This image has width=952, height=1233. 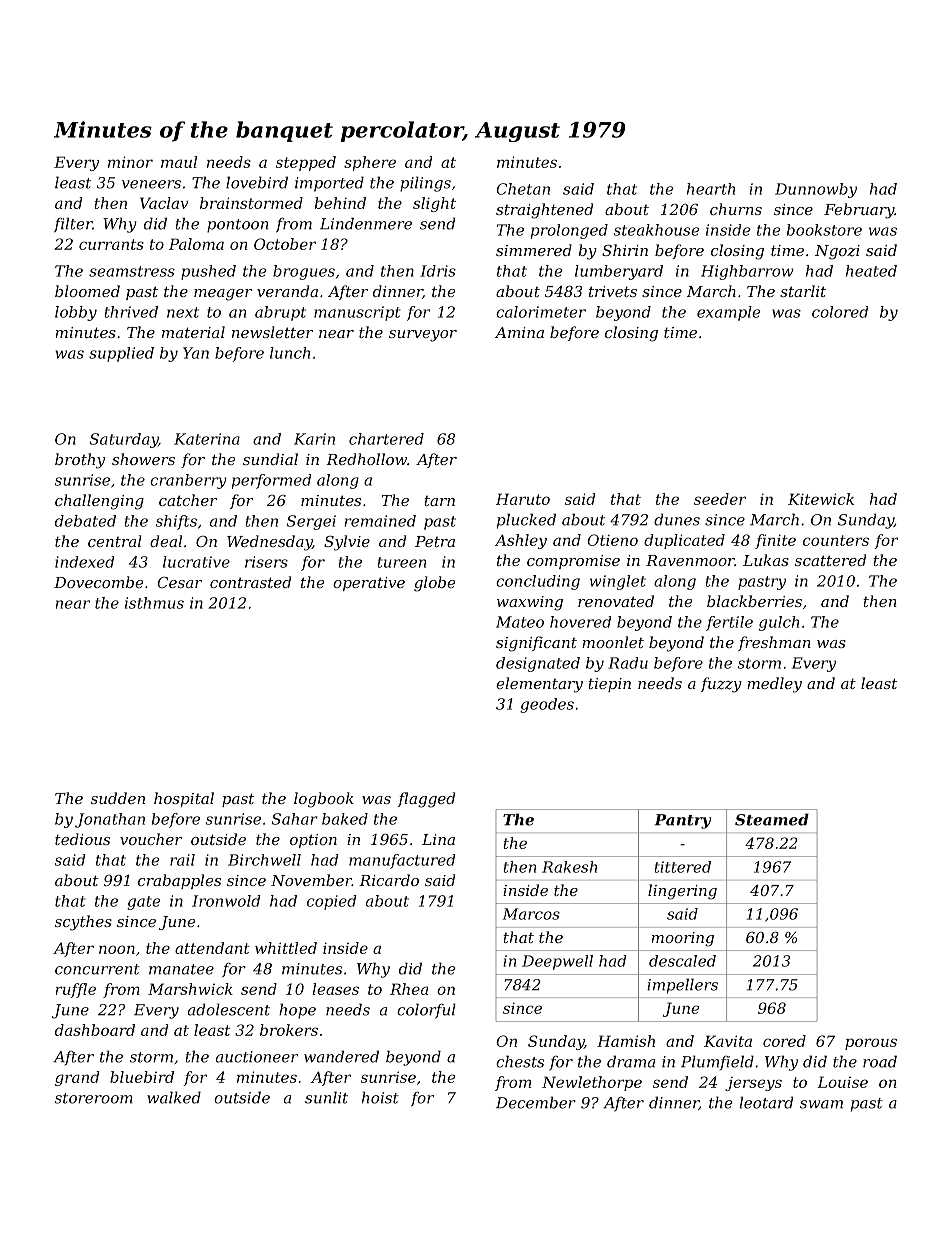 What do you see at coordinates (257, 182) in the image?
I see `lovebird` at bounding box center [257, 182].
